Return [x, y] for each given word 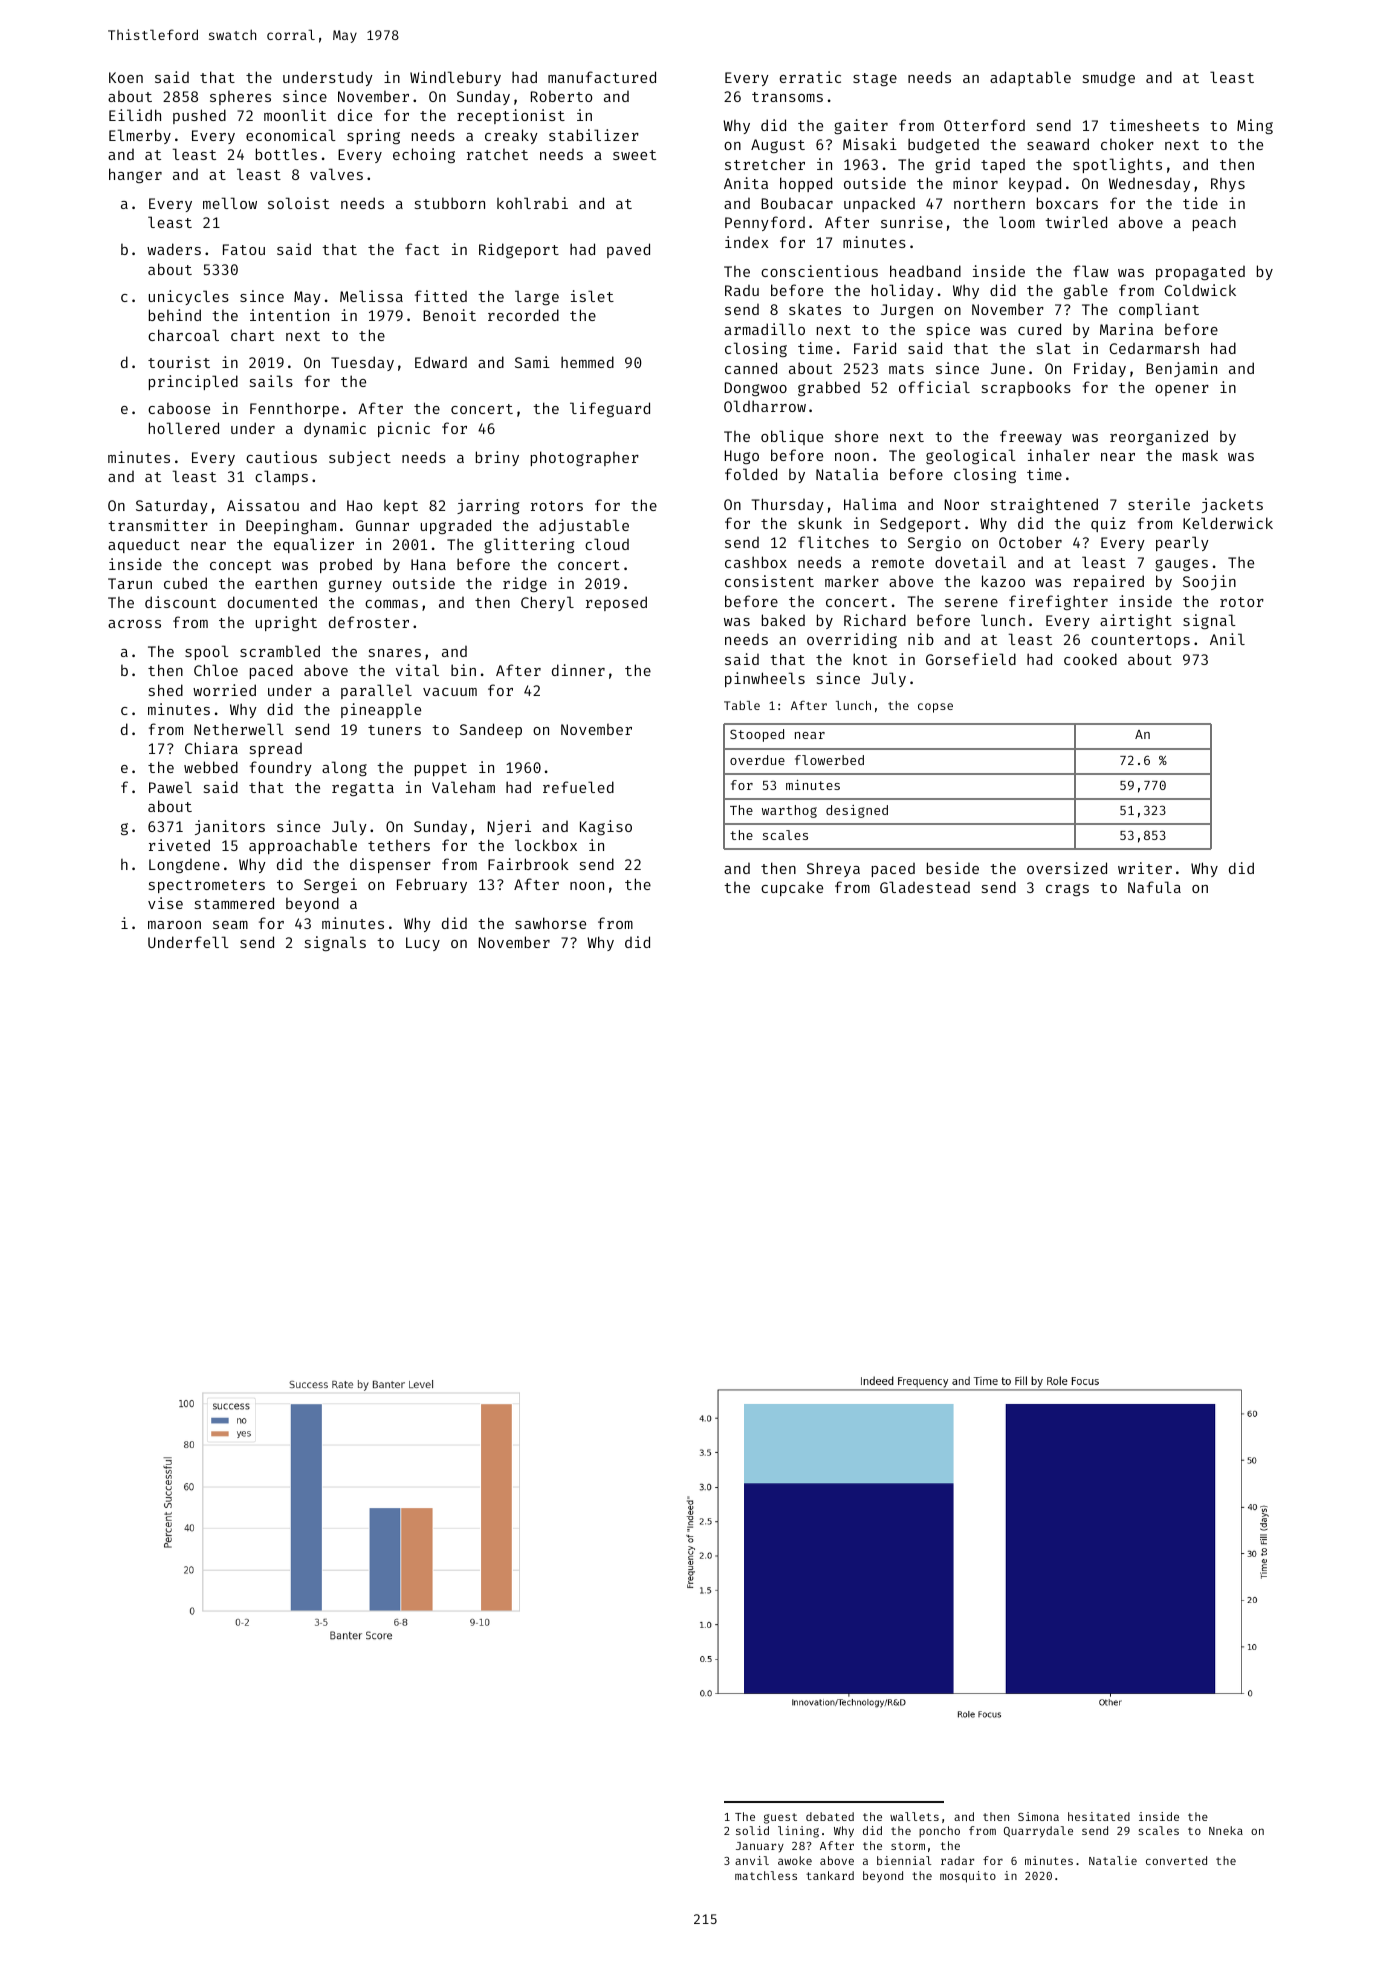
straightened [1044, 505]
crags [1067, 890]
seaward [1058, 144]
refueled [578, 787]
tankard [830, 1875]
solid [752, 1830]
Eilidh [135, 115]
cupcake [792, 888]
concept [240, 566]
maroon [174, 925]
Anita [746, 183]
